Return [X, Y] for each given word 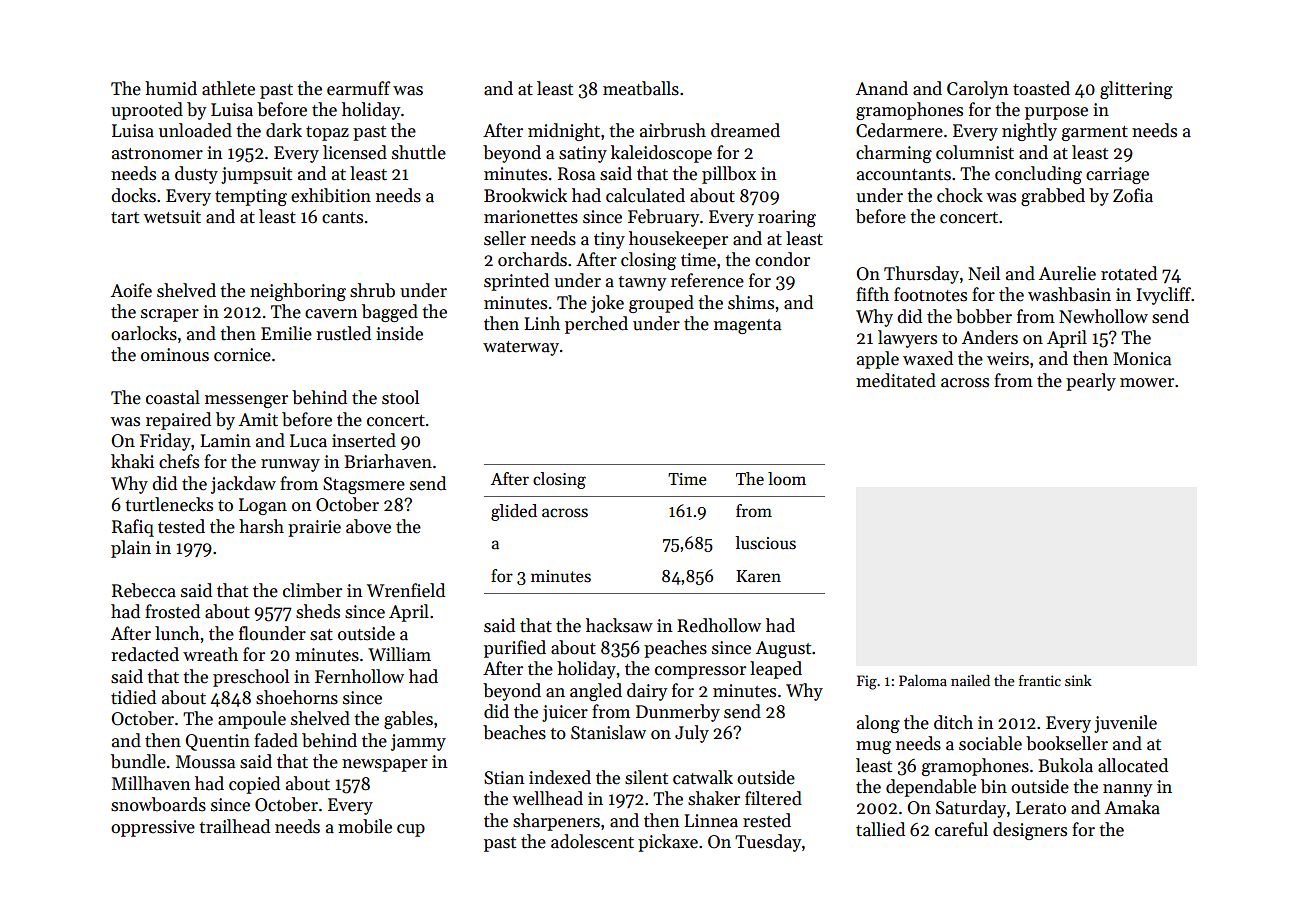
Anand [882, 88]
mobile [365, 826]
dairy [647, 692]
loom [787, 479]
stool [400, 397]
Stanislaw [608, 732]
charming [894, 154]
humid [171, 88]
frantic [1040, 680]
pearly [1091, 382]
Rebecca [144, 590]
